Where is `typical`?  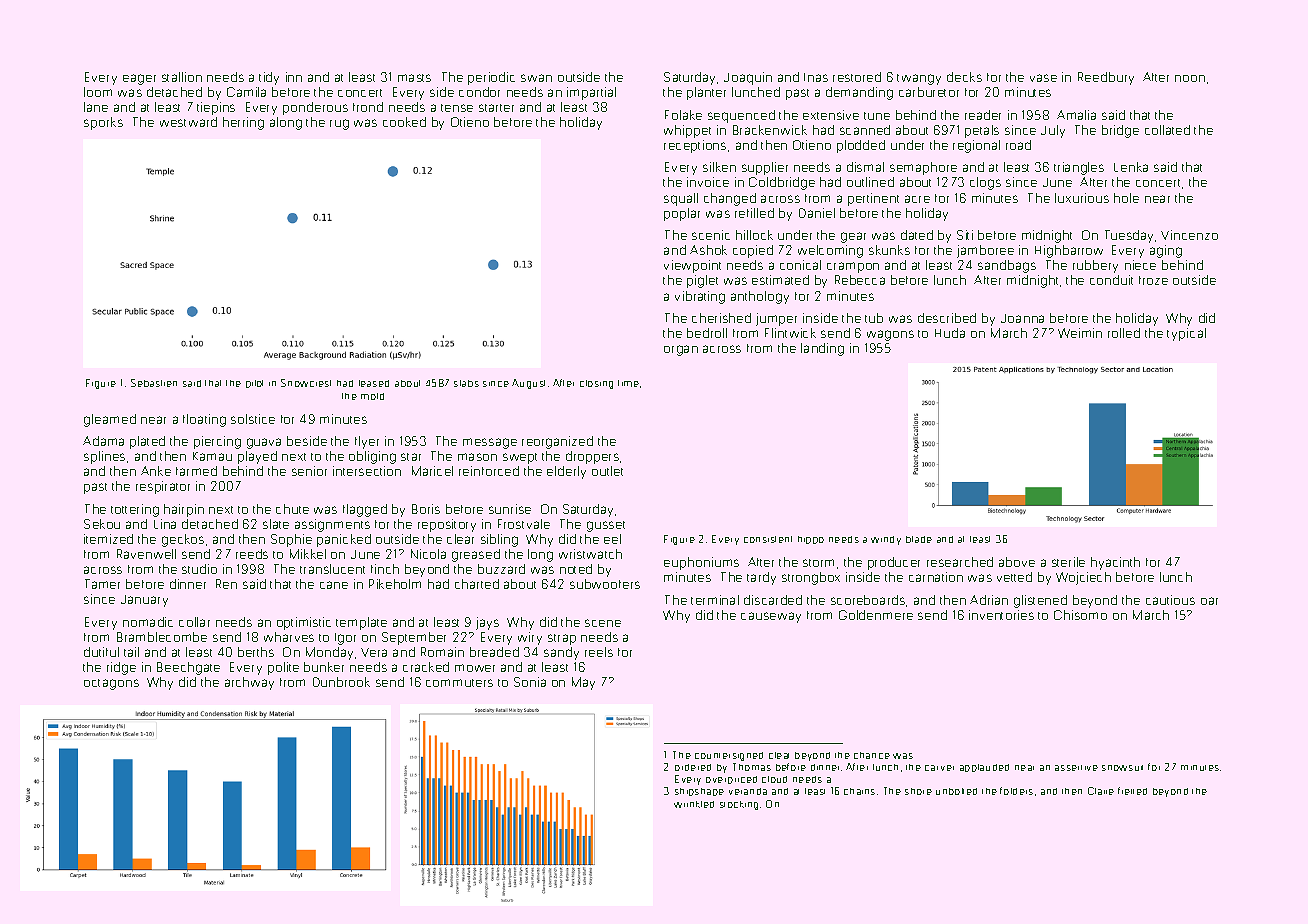
typical is located at coordinates (1186, 334).
